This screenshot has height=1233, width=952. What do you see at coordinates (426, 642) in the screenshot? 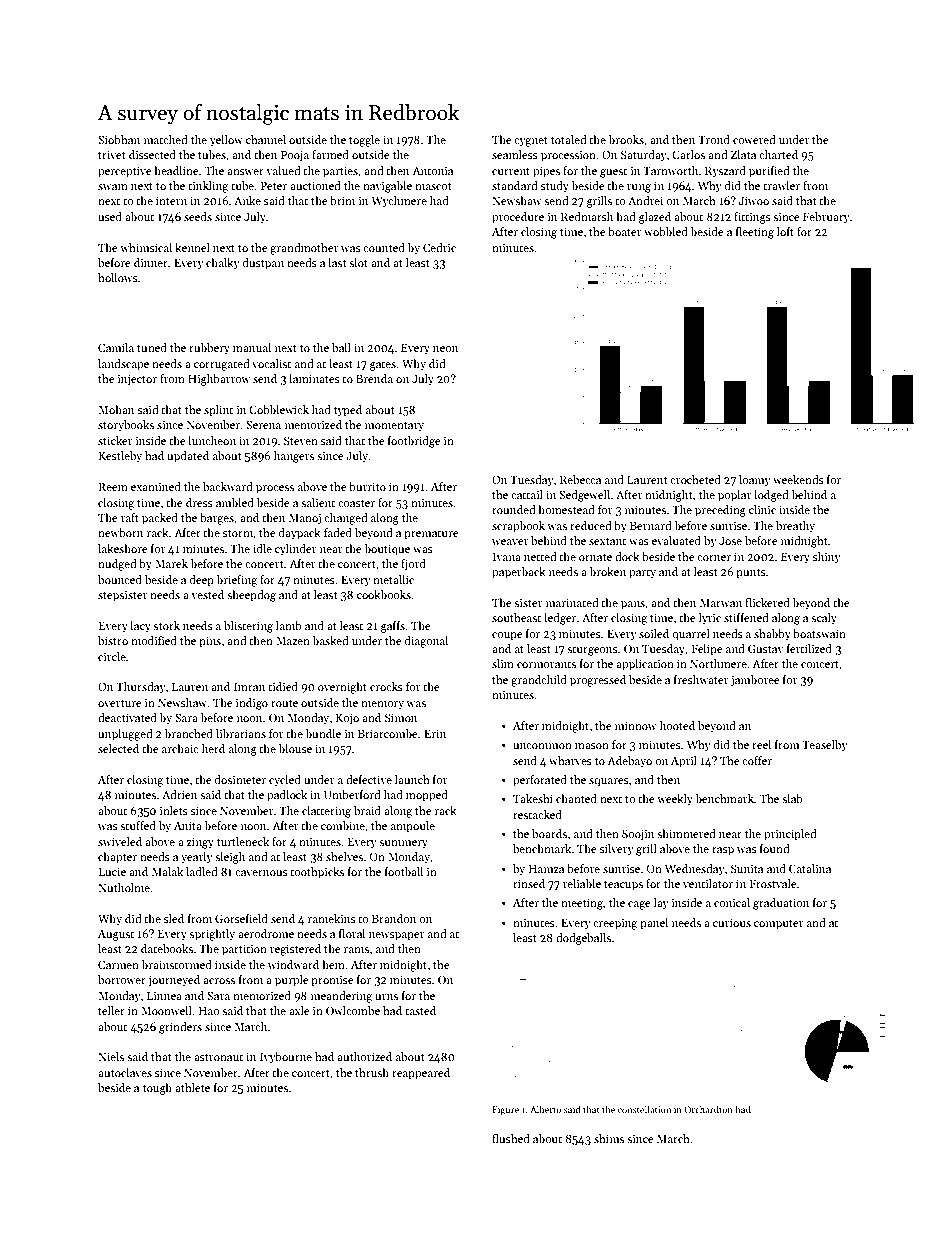
I see `diagonal` at bounding box center [426, 642].
